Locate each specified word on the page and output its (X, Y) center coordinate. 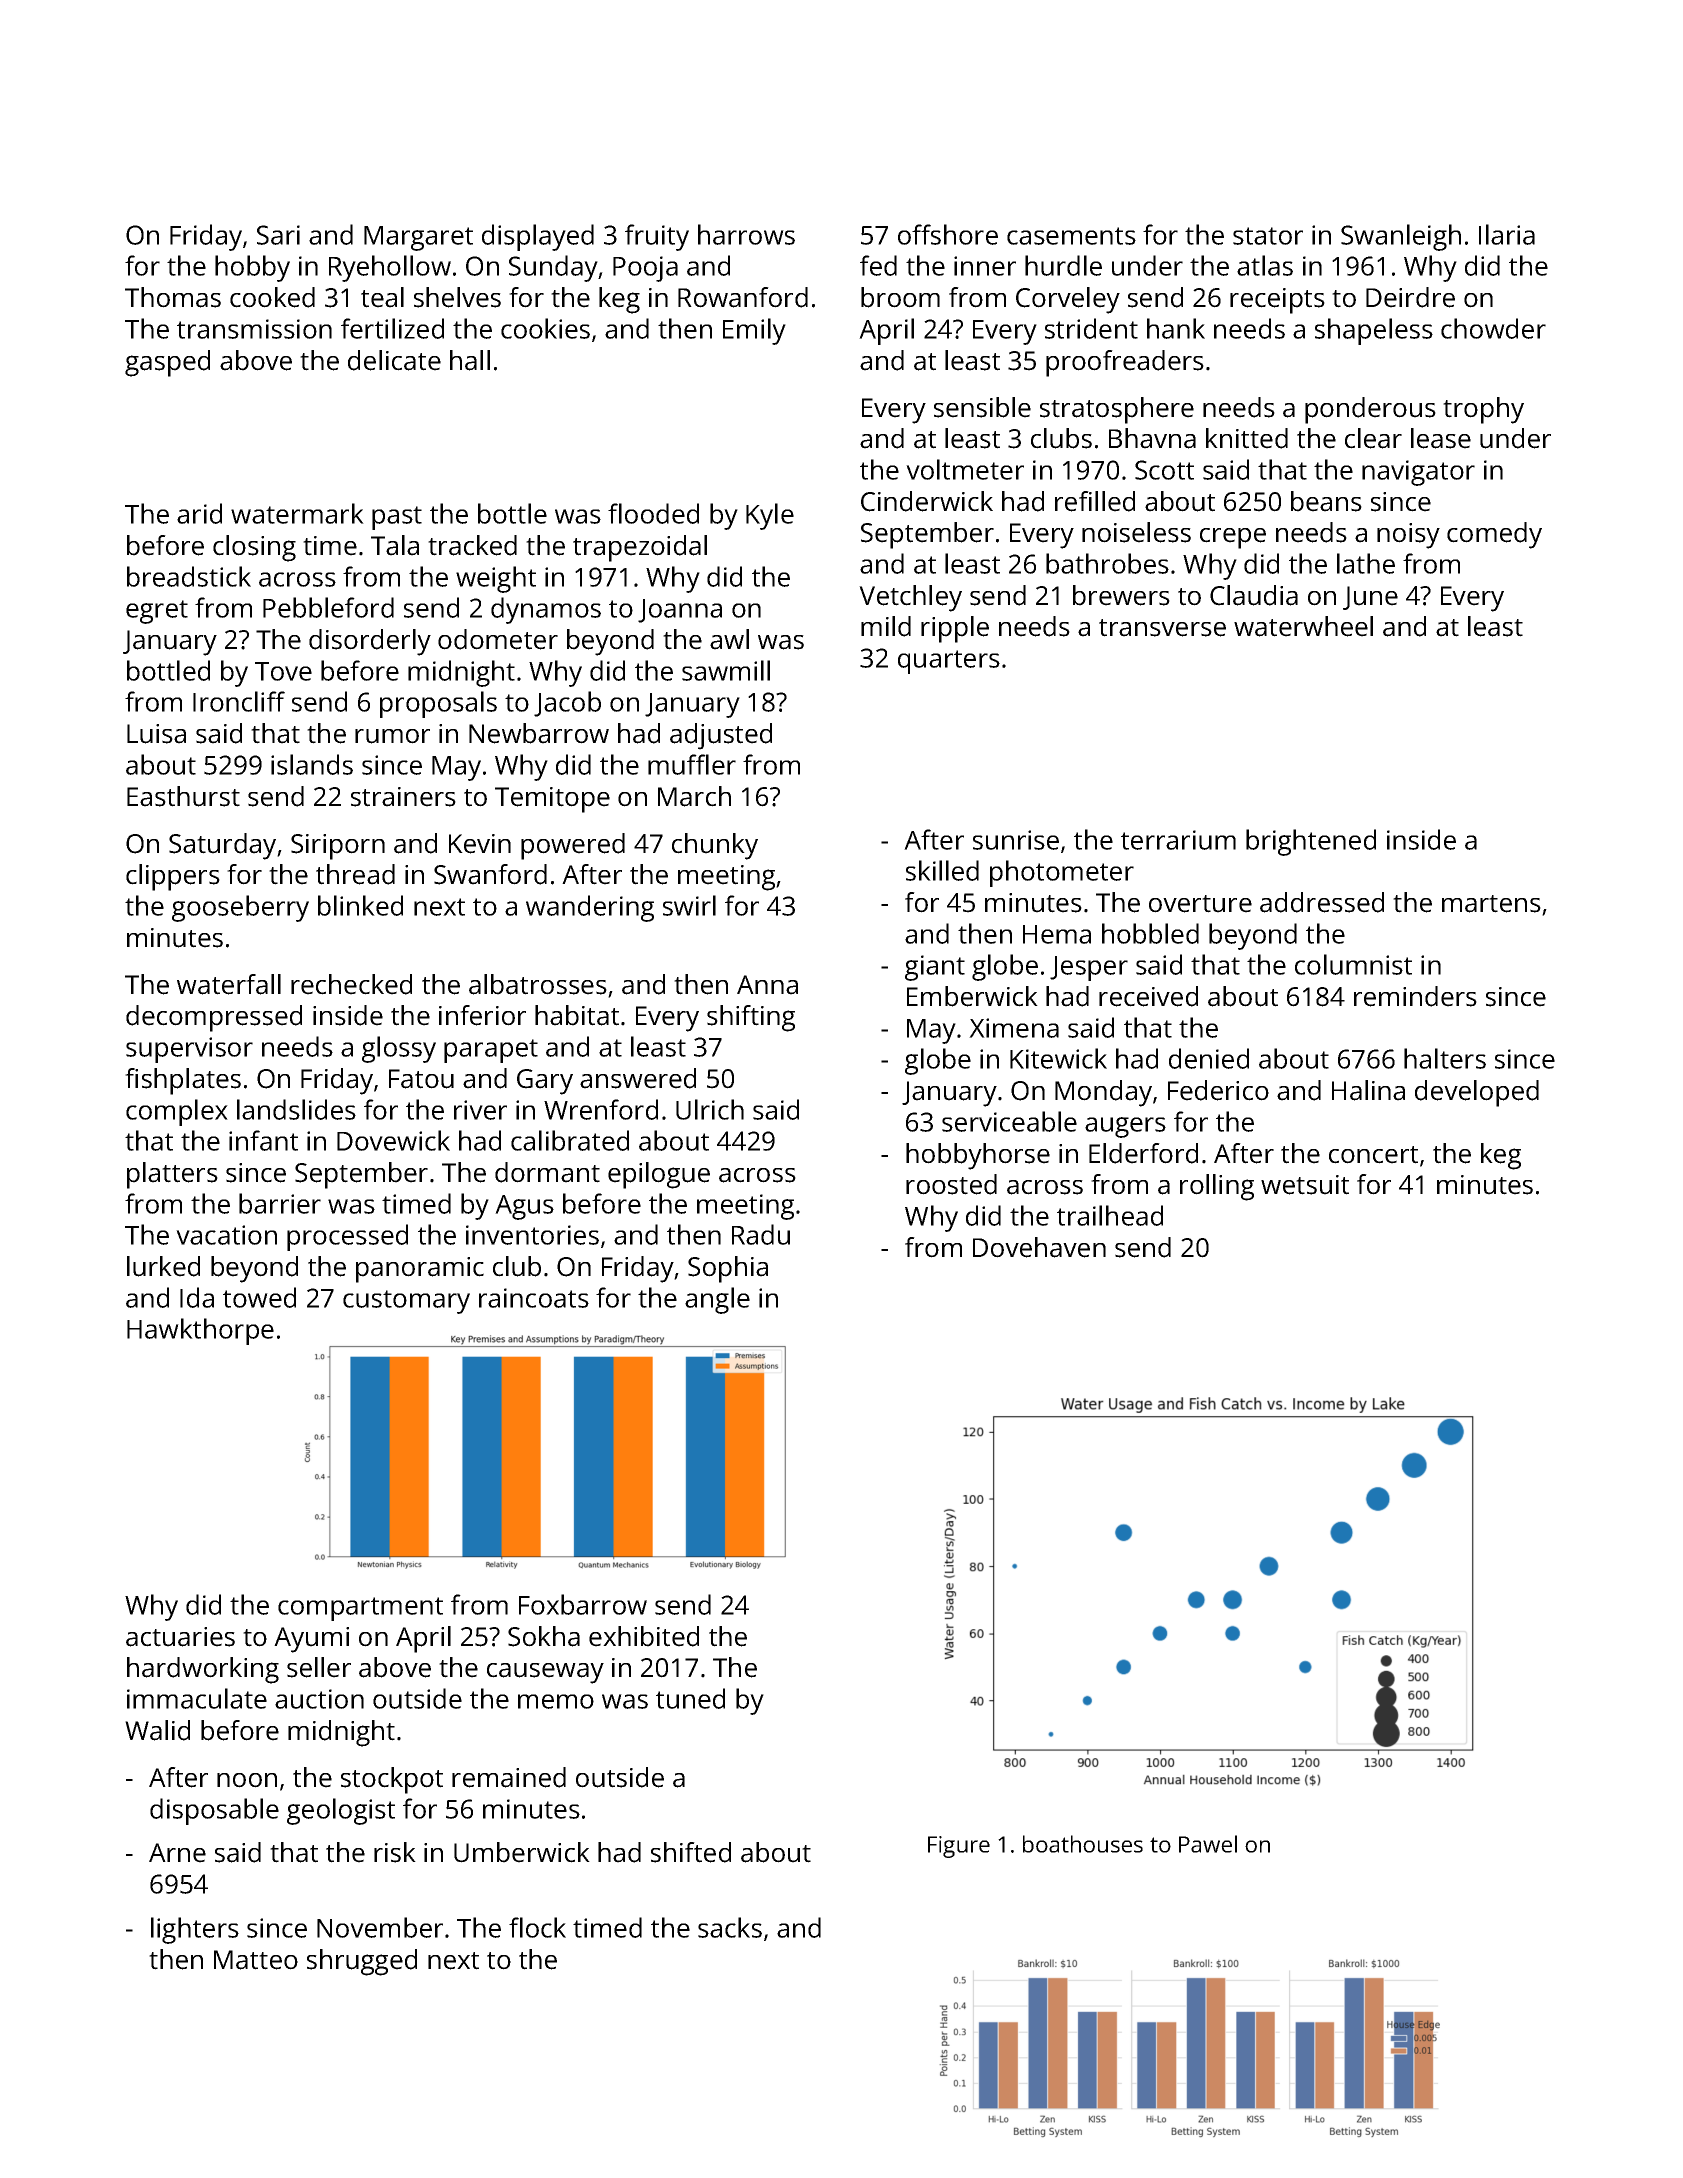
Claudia (1254, 595)
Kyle (770, 516)
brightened (1311, 842)
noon (247, 1780)
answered (638, 1078)
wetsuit (1305, 1185)
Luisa (156, 734)
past (397, 518)
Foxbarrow (583, 1604)
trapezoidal (640, 548)
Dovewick (393, 1140)
